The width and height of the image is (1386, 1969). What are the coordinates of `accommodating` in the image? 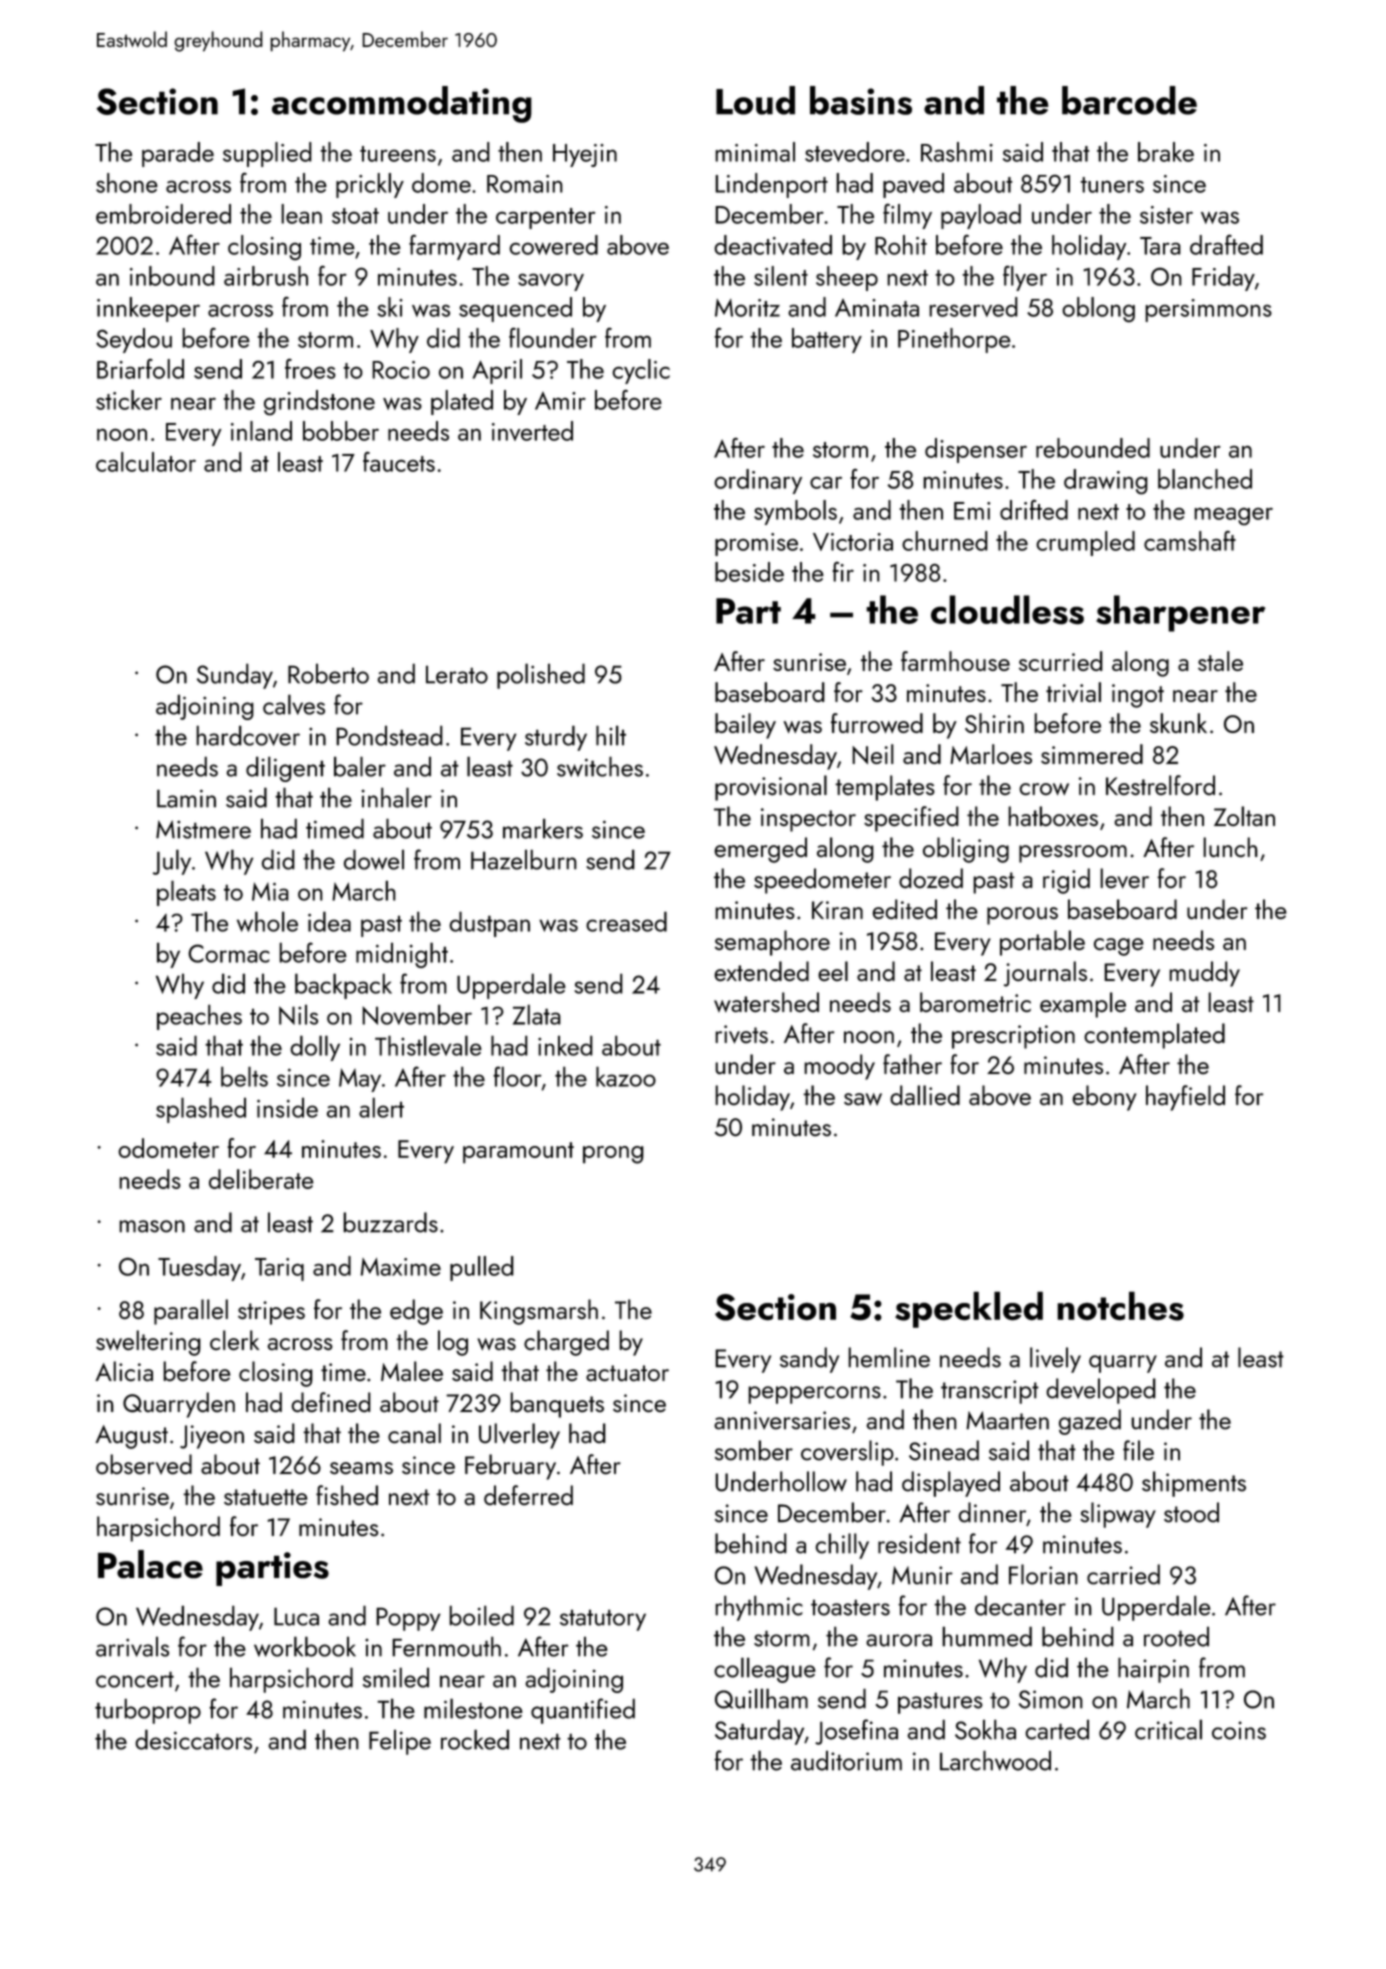 It's located at (402, 104).
